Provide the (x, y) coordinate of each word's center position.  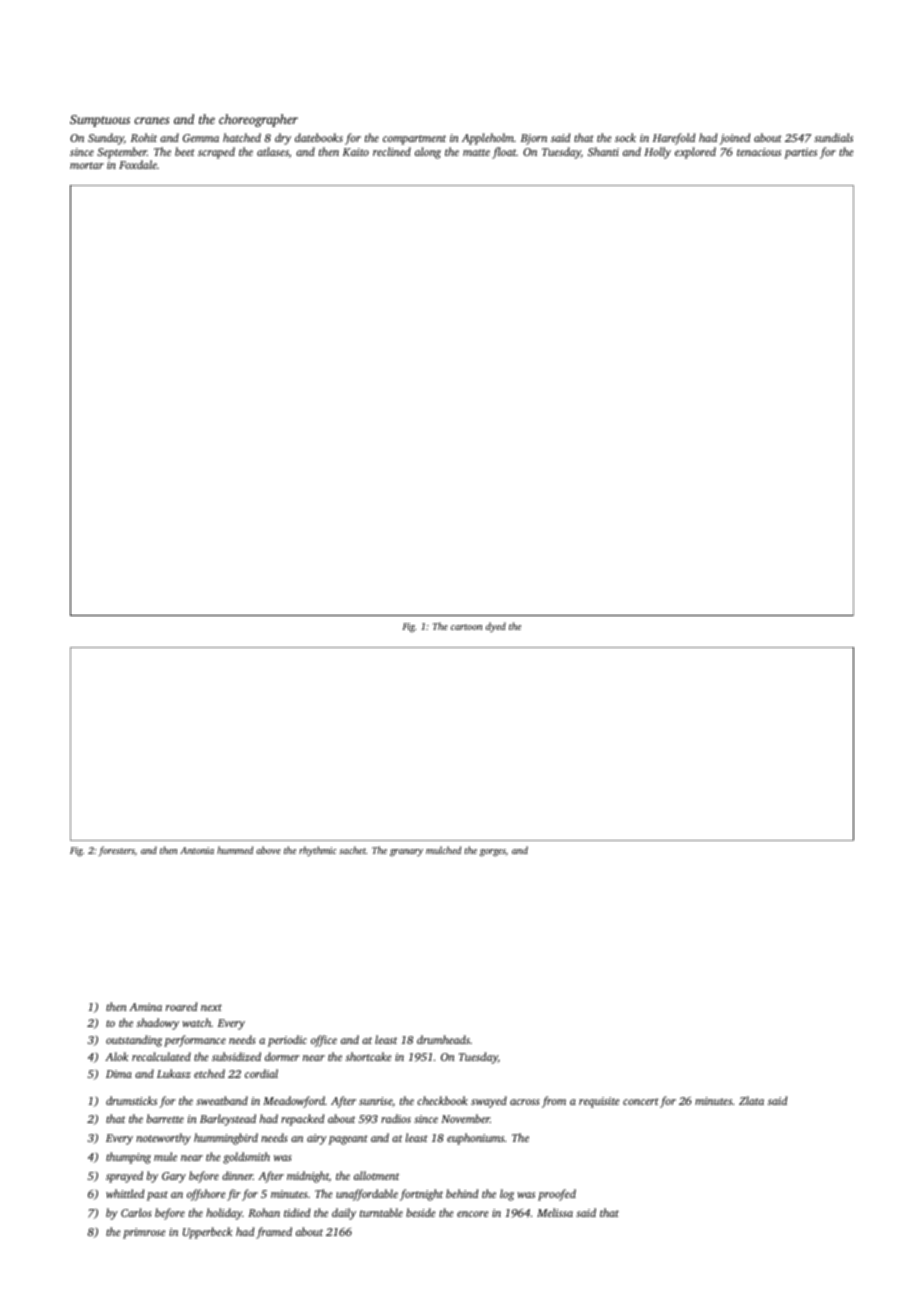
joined (735, 139)
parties (800, 153)
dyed (496, 627)
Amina (145, 1007)
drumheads (443, 1039)
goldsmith (246, 1158)
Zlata (751, 1100)
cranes (151, 120)
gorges (493, 853)
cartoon (466, 627)
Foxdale (138, 164)
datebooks (319, 137)
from (554, 1102)
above (268, 850)
